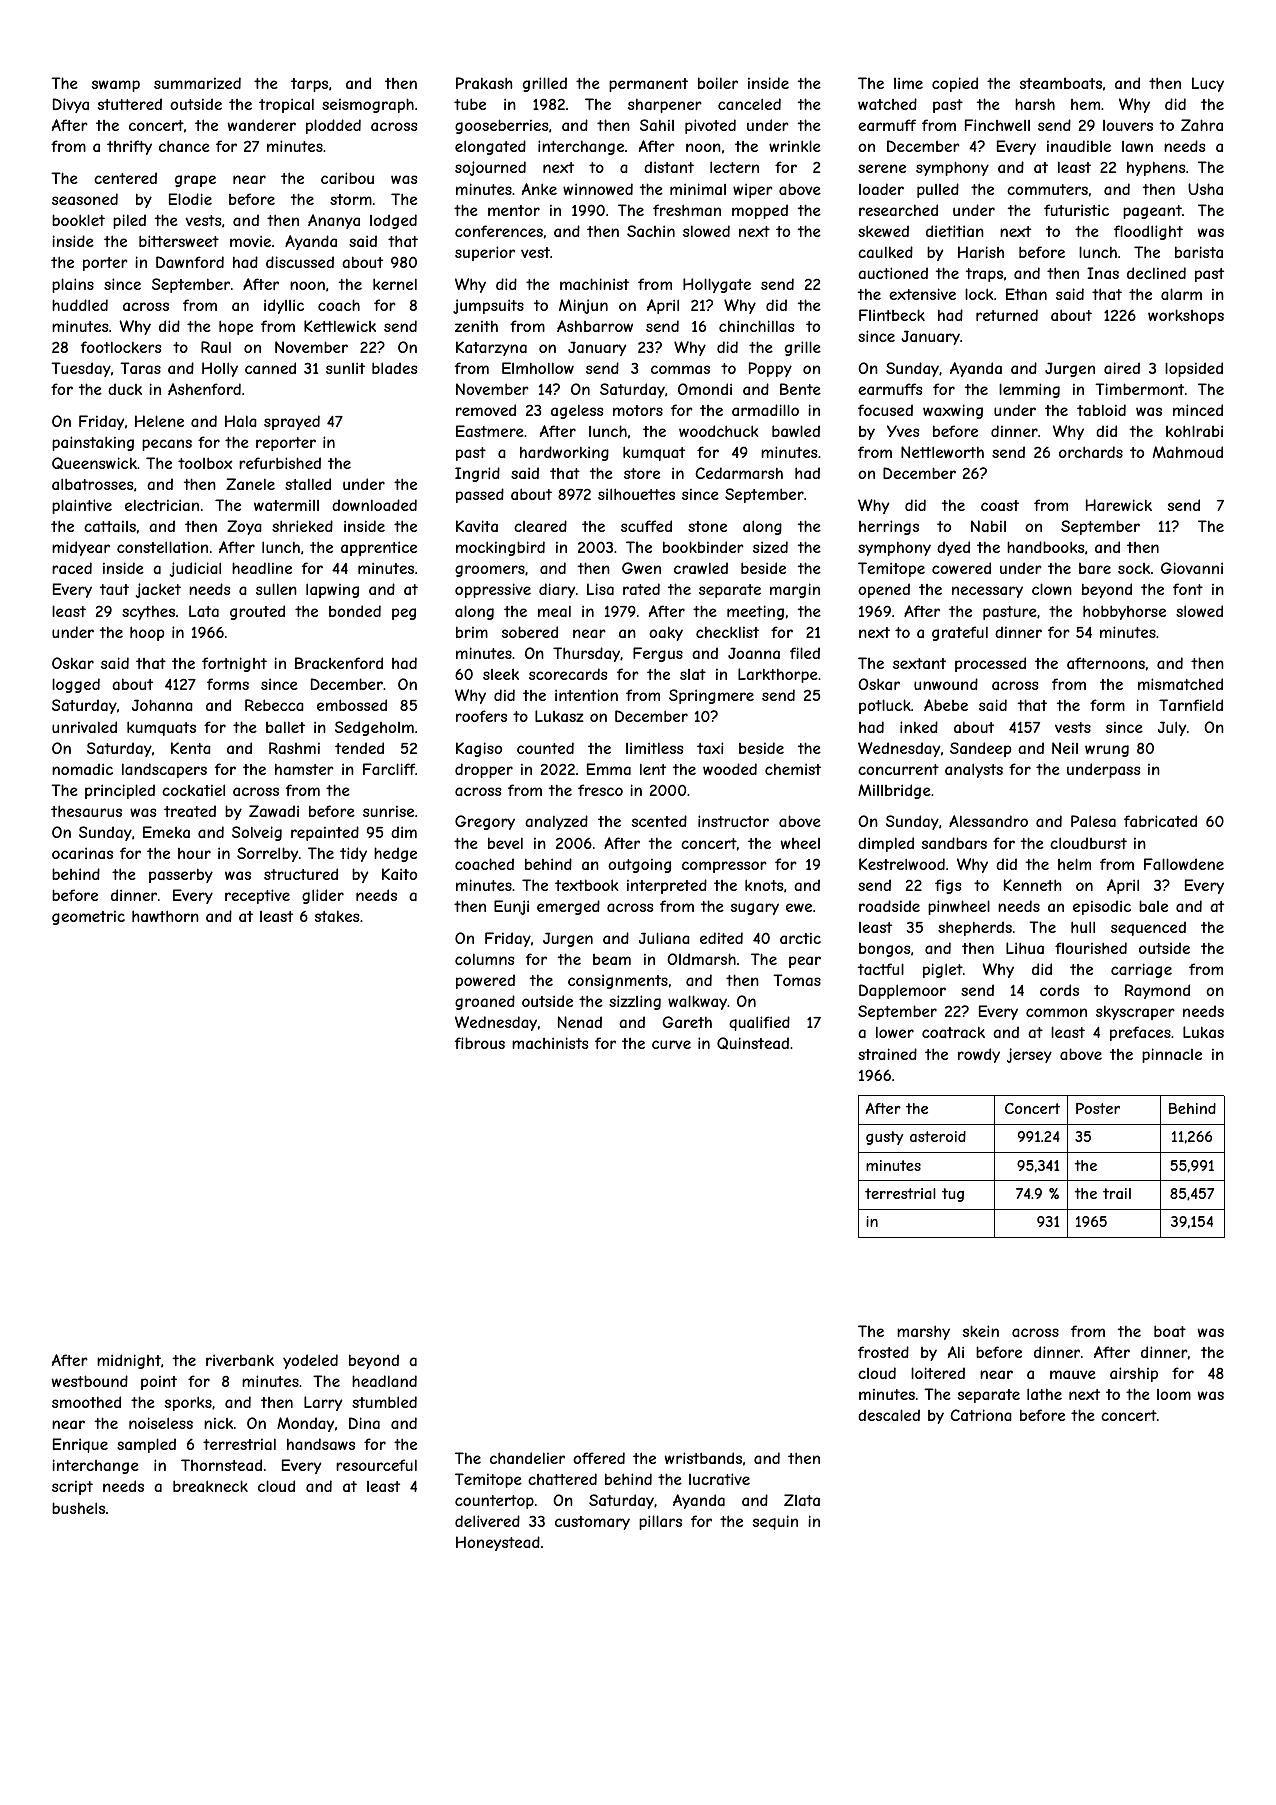 The height and width of the screenshot is (1805, 1276). What do you see at coordinates (78, 1508) in the screenshot?
I see `bushels` at bounding box center [78, 1508].
